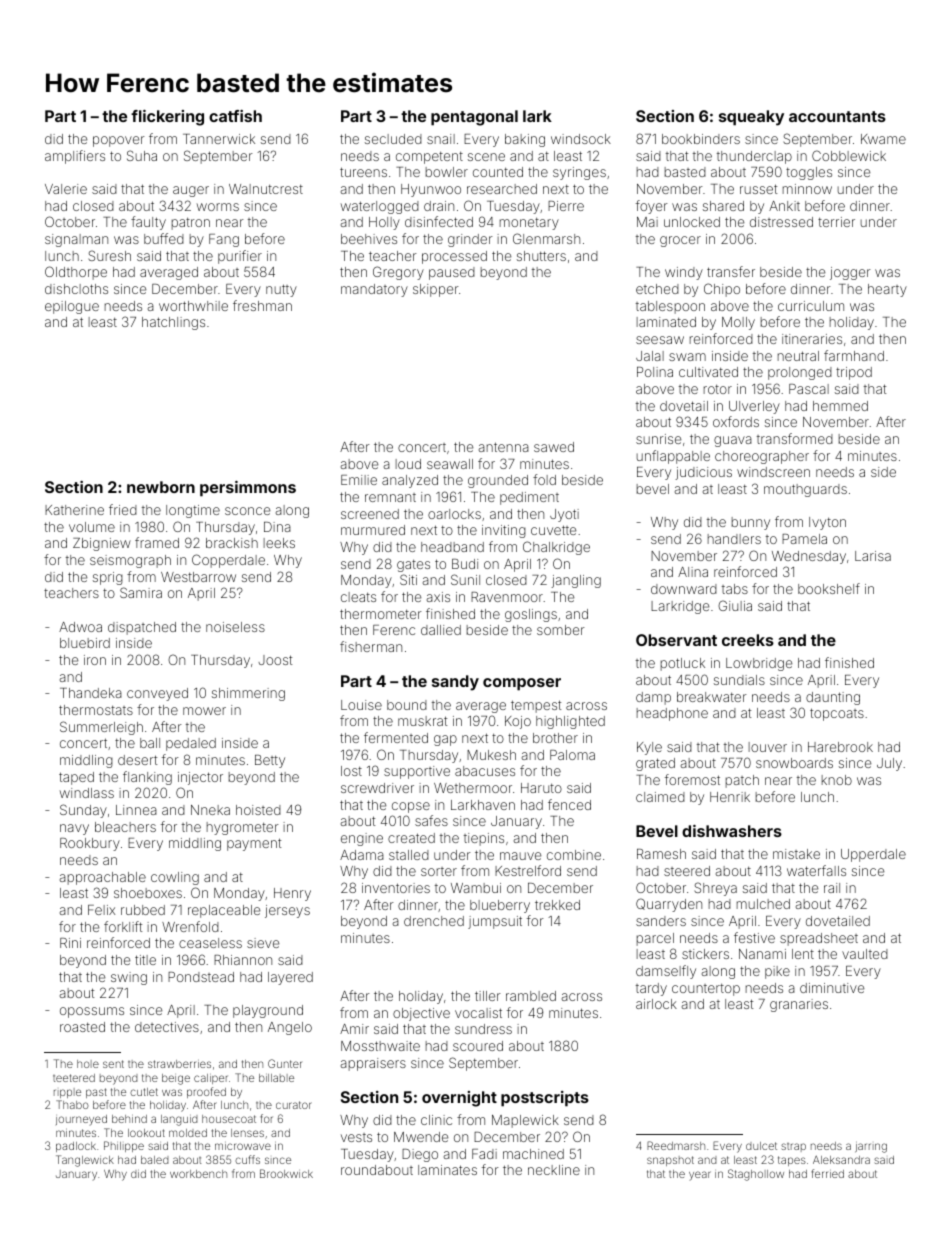 Image resolution: width=952 pixels, height=1233 pixels. I want to click on snail, so click(441, 139).
